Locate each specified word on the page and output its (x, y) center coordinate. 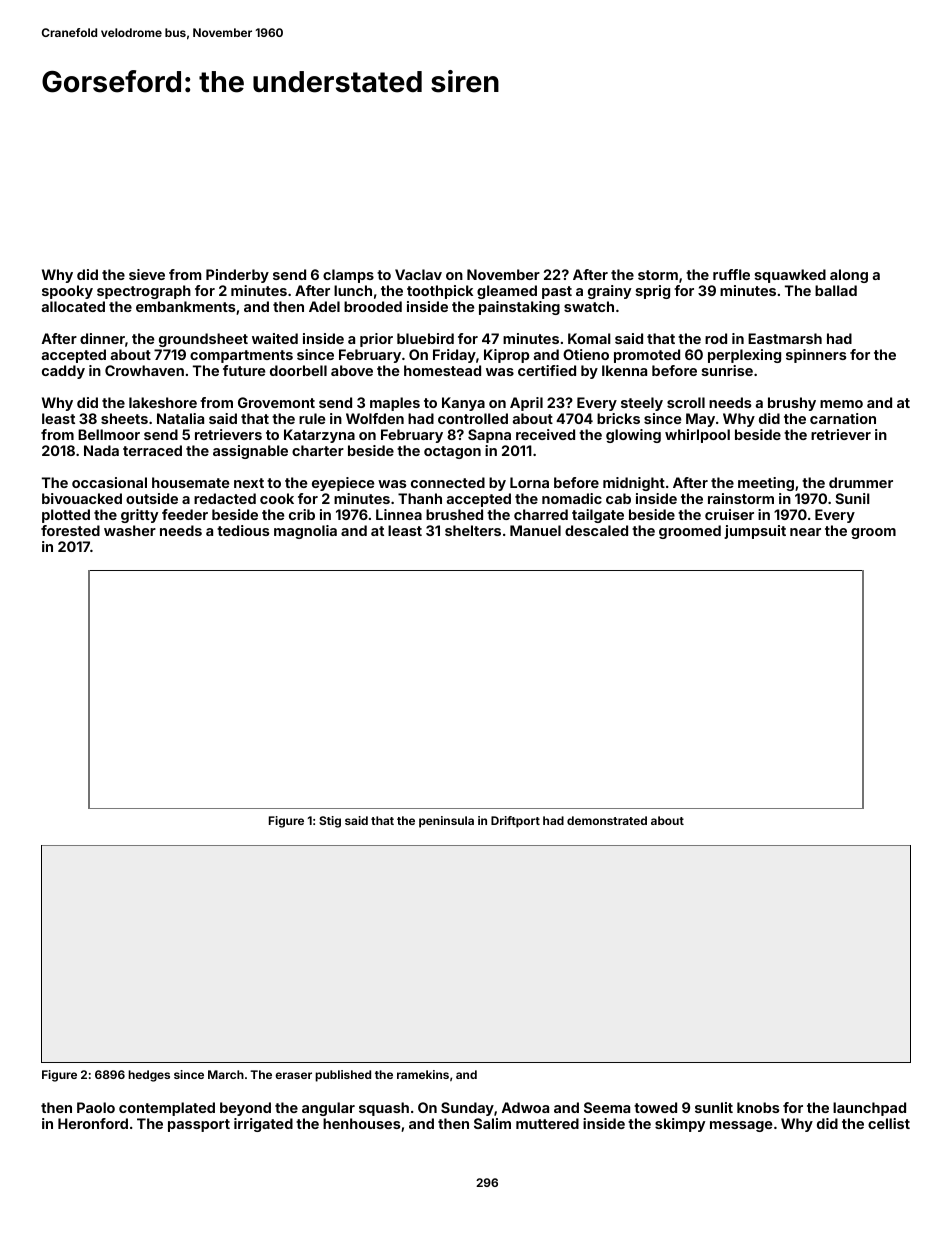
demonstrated (607, 820)
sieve (147, 274)
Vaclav (418, 274)
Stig (330, 822)
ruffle (731, 274)
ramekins (423, 1074)
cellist (889, 1123)
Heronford (93, 1123)
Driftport (515, 822)
